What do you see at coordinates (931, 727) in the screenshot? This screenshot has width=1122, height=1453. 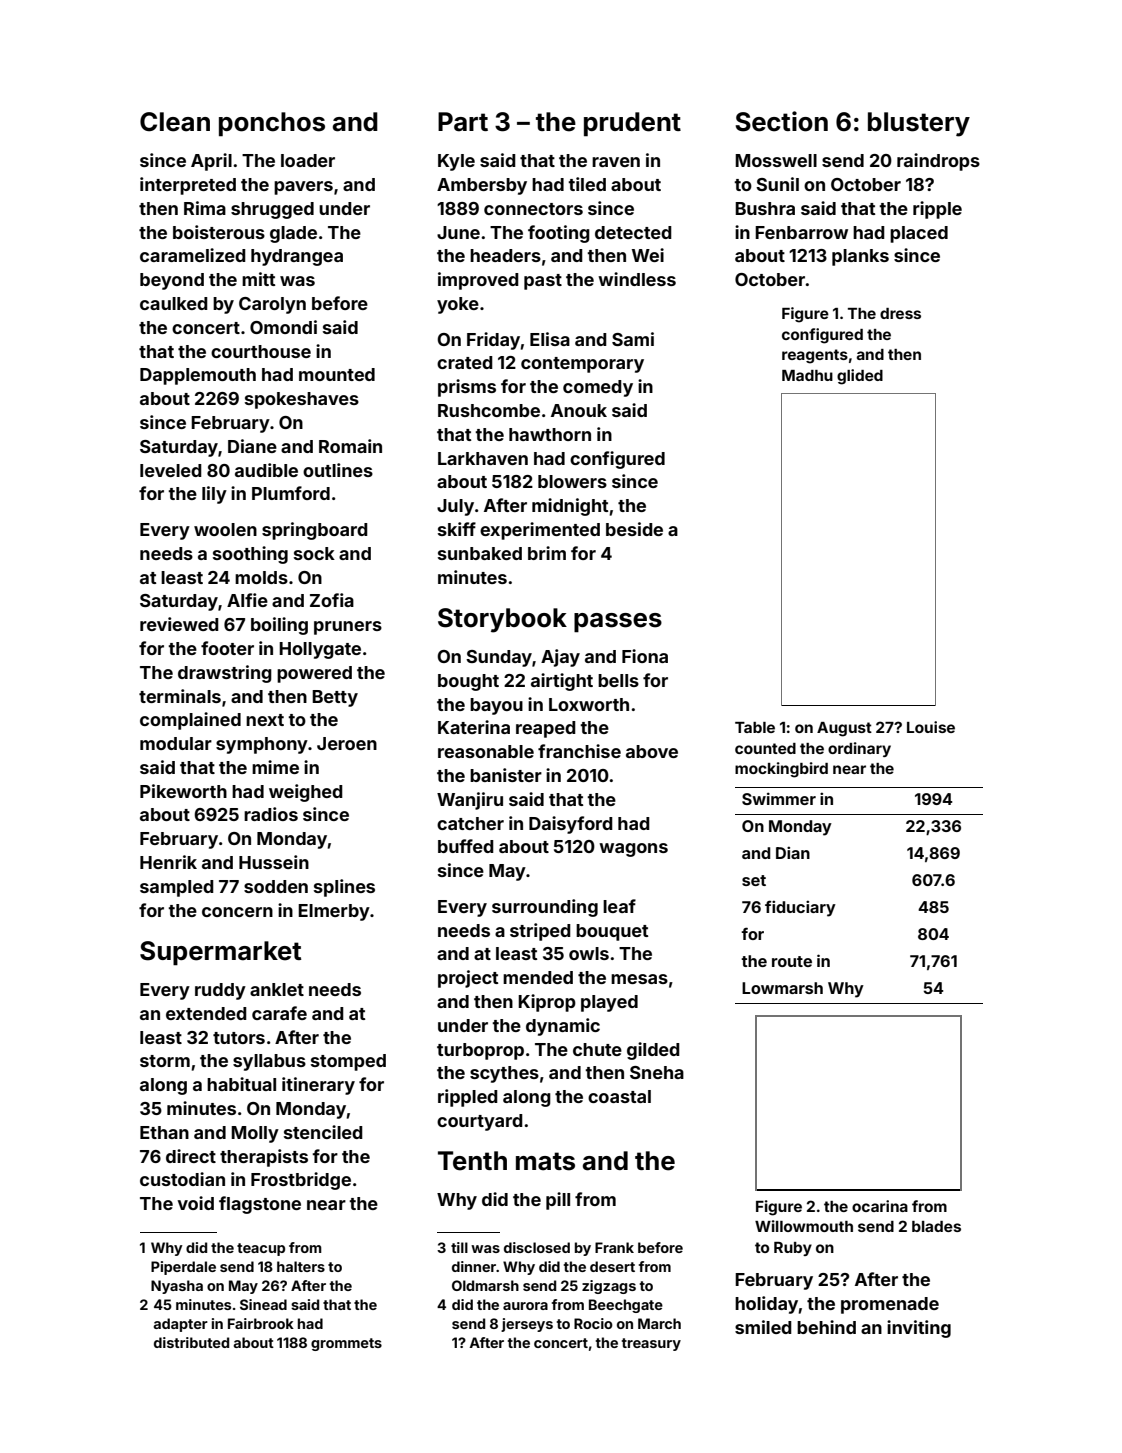 I see `Louise` at bounding box center [931, 727].
